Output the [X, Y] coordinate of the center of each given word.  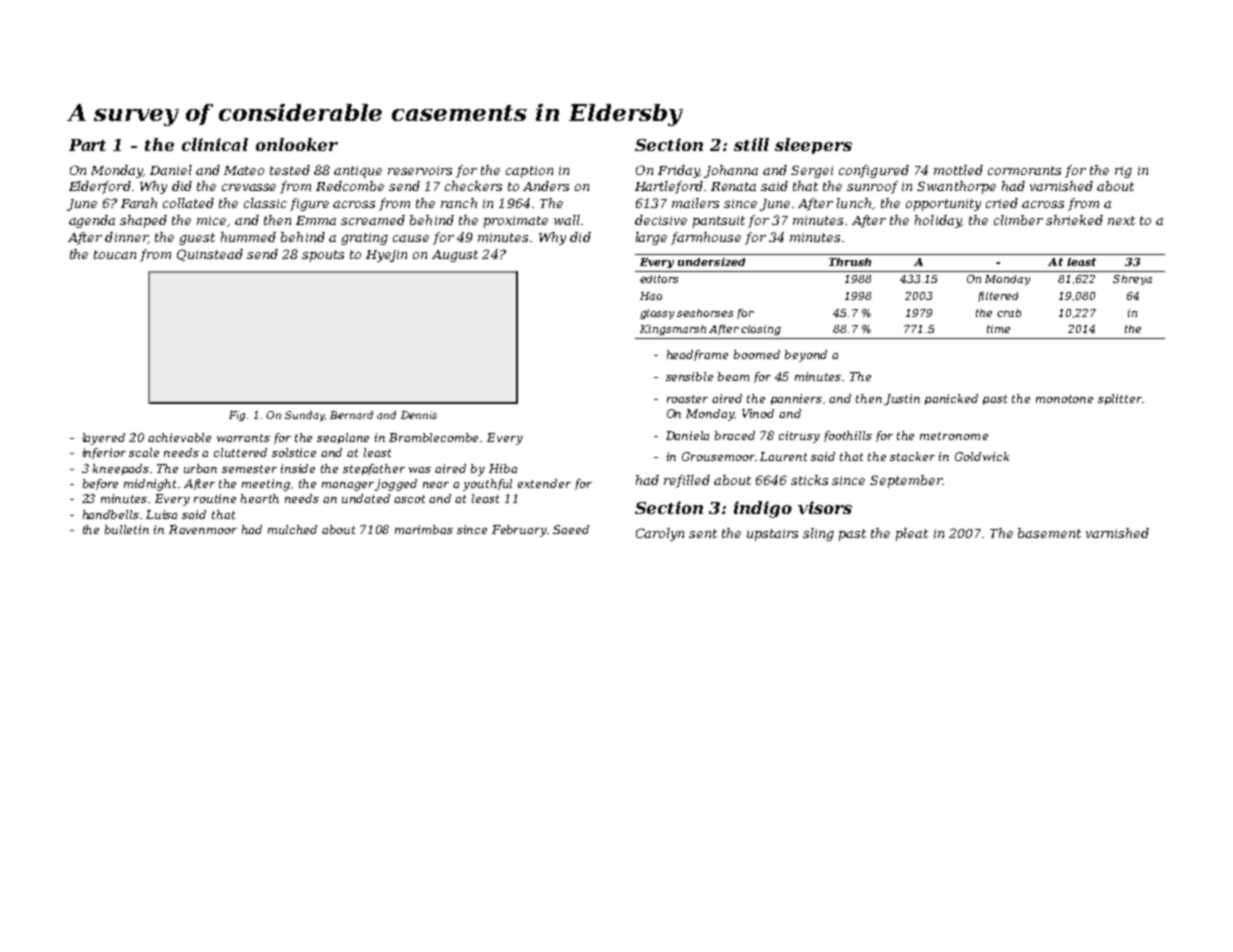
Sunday [304, 416]
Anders [546, 186]
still [751, 144]
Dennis [419, 415]
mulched [292, 529]
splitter [1120, 399]
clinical [215, 144]
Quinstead [210, 255]
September [906, 481]
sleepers [813, 146]
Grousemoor [718, 456]
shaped [143, 221]
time [998, 329]
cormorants [1024, 170]
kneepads [121, 469]
